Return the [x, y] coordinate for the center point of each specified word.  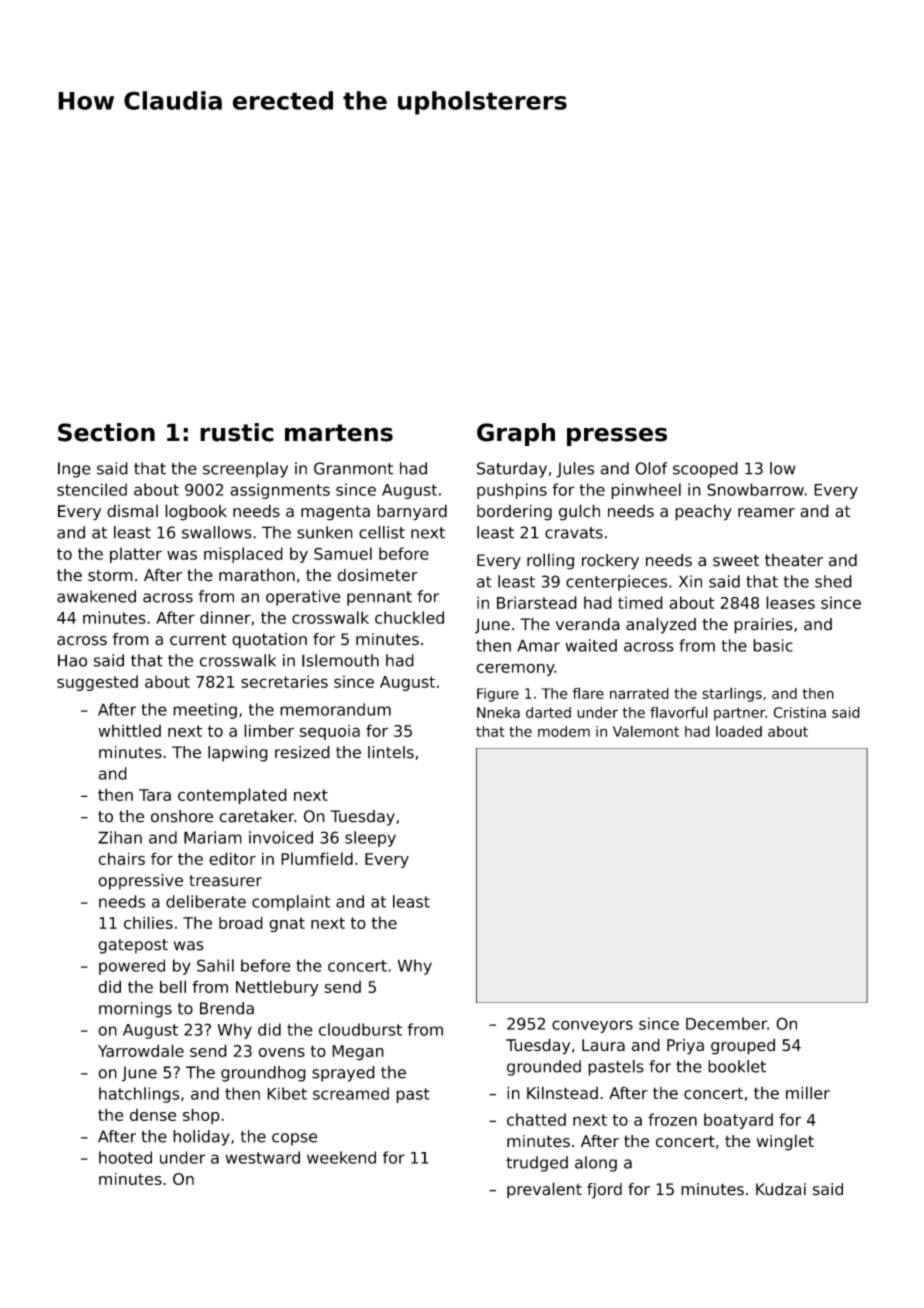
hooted [125, 1157]
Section [106, 432]
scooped [705, 470]
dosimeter [377, 575]
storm [110, 576]
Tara [155, 795]
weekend [341, 1157]
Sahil [215, 965]
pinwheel [646, 491]
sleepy [370, 839]
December [726, 1023]
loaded [739, 731]
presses [617, 436]
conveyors [592, 1026]
